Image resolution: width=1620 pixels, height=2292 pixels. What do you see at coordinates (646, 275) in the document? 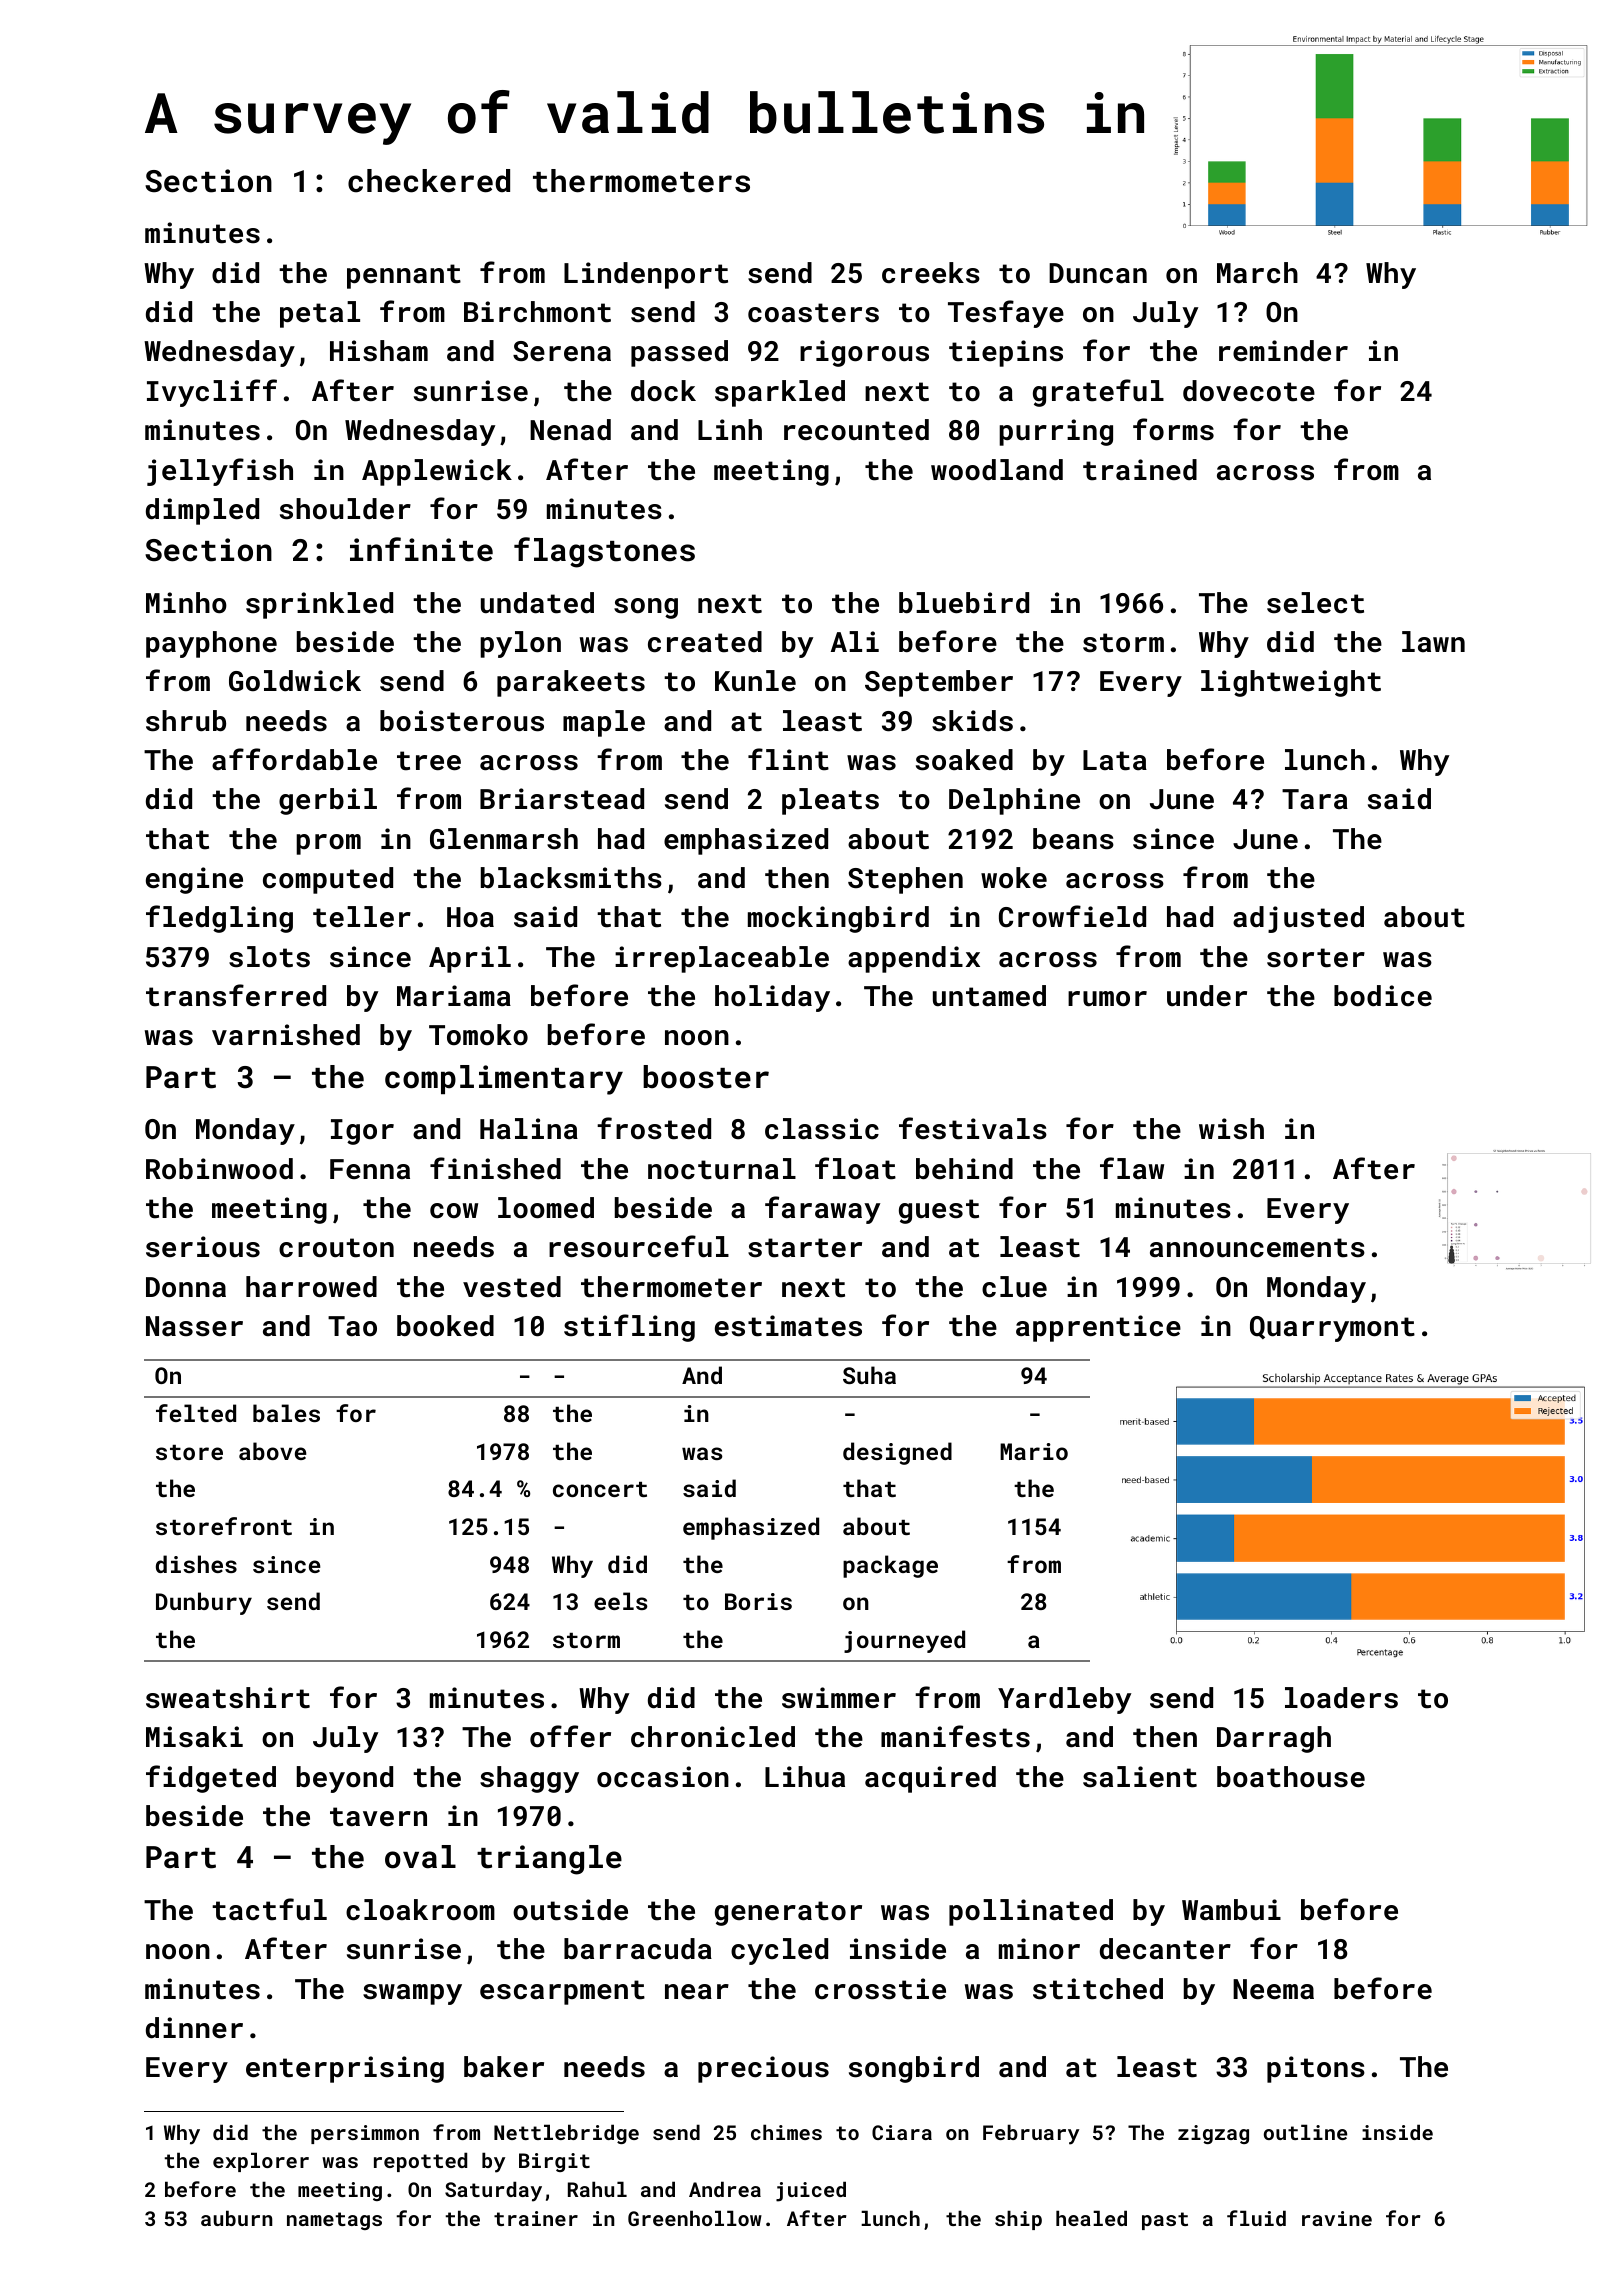
I see `Lindenport` at bounding box center [646, 275].
